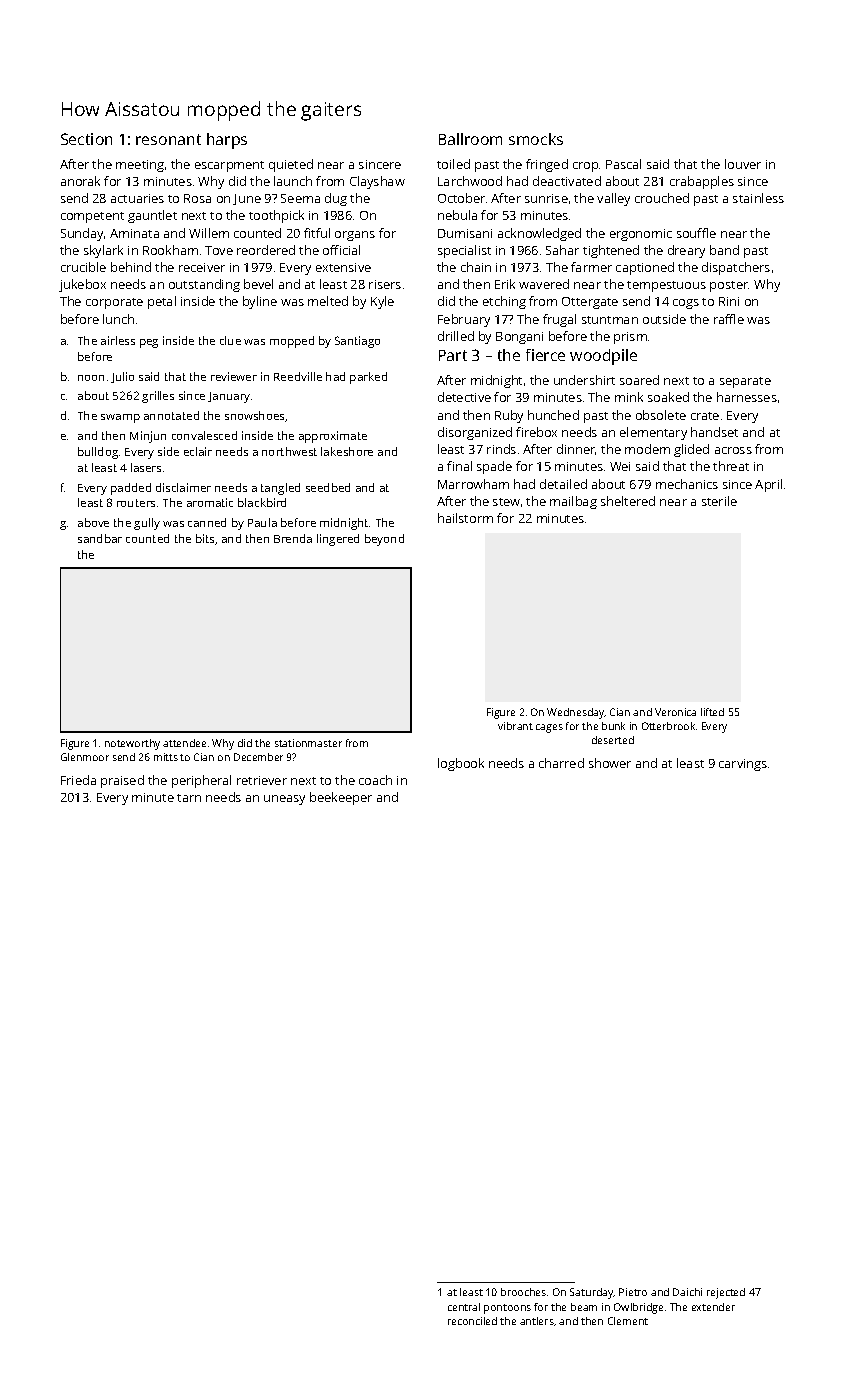  Describe the element at coordinates (536, 139) in the document. I see `smocks` at that location.
